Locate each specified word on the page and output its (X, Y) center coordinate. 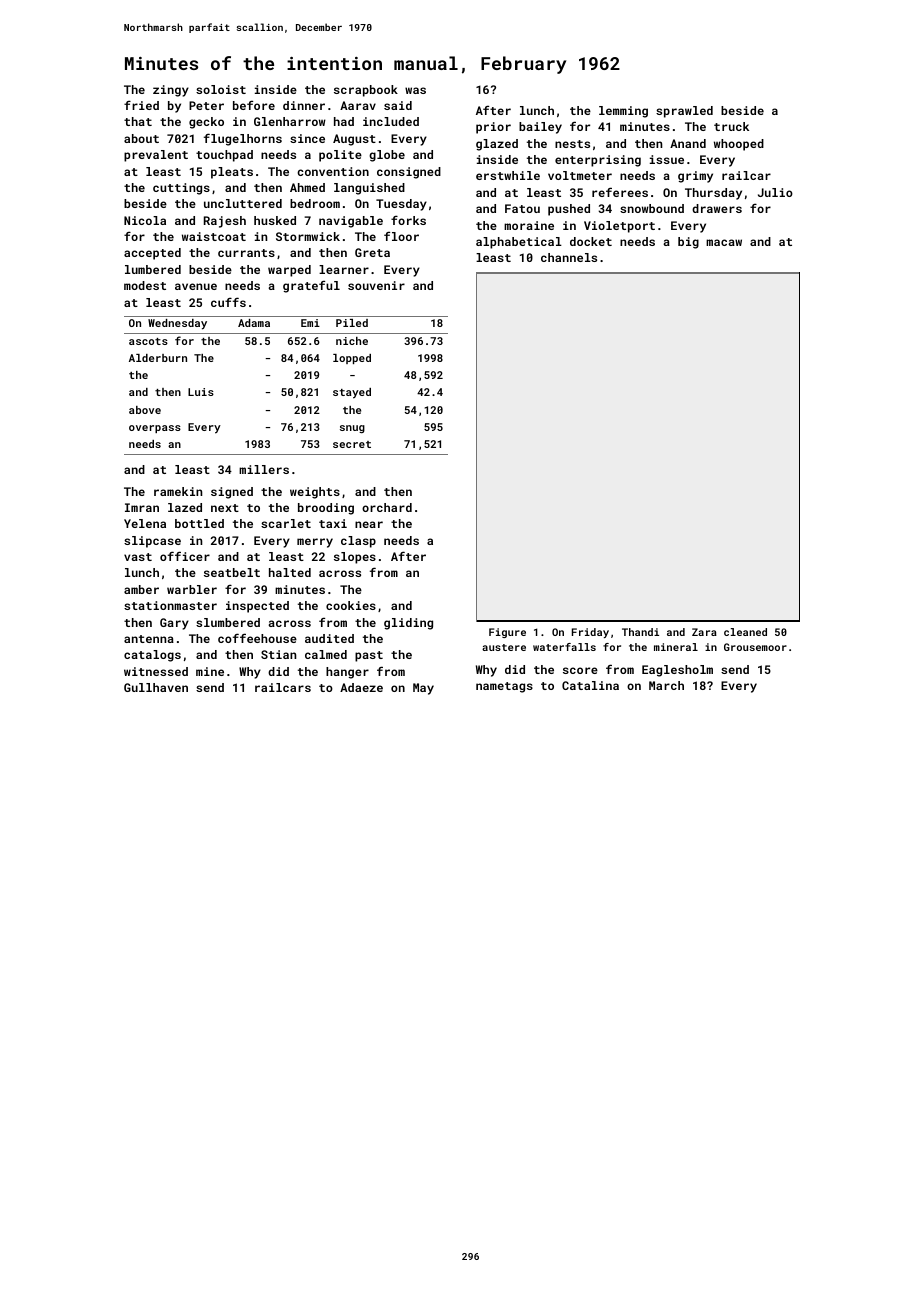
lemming (623, 112)
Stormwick (308, 236)
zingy (171, 91)
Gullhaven (156, 687)
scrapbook (366, 91)
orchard (387, 507)
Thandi (640, 632)
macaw (724, 242)
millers (264, 469)
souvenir (376, 285)
